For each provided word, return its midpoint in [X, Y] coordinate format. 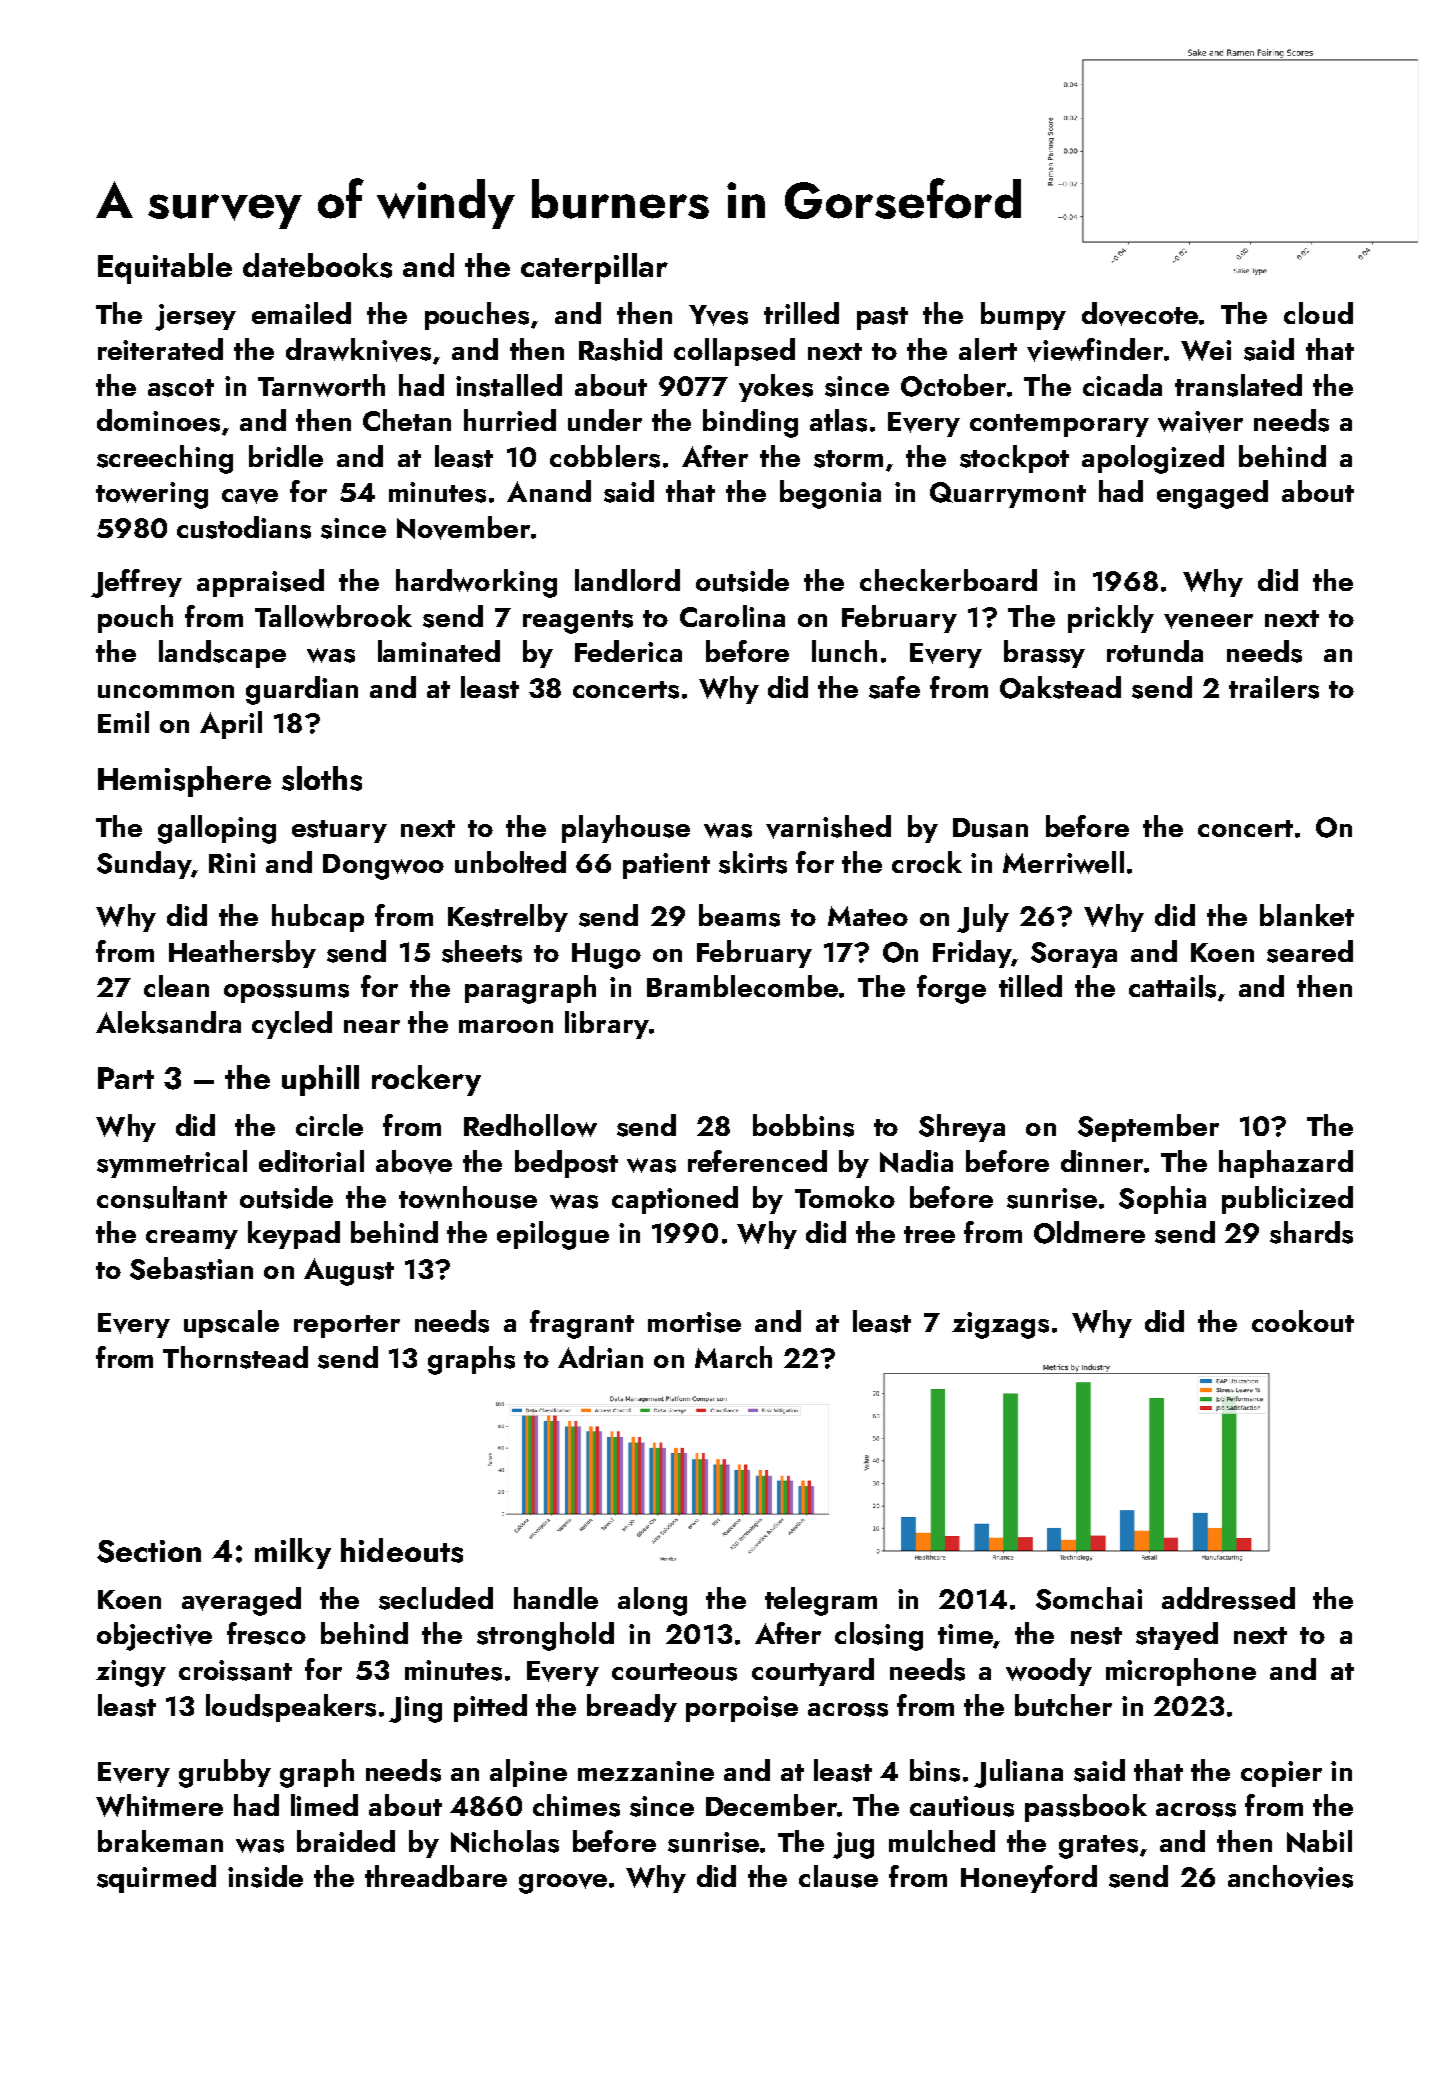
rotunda [1155, 651]
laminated [439, 651]
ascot [181, 388]
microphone [1181, 1672]
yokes [776, 388]
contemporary [1059, 425]
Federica [628, 651]
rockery [426, 1080]
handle [556, 1598]
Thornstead [235, 1357]
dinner [1102, 1161]
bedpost [566, 1164]
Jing [415, 1709]
